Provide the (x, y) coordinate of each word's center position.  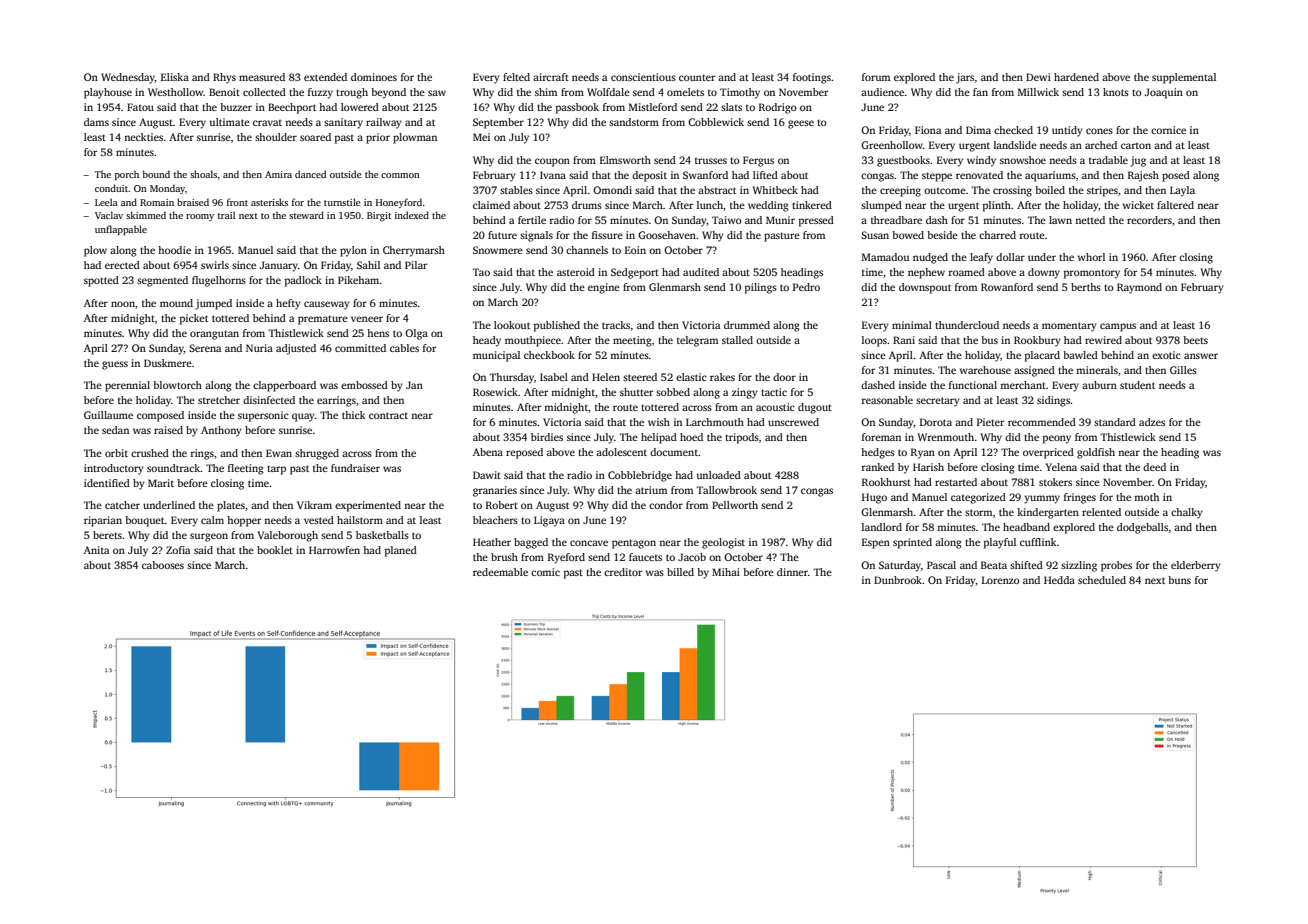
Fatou (140, 107)
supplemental (1184, 78)
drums (587, 205)
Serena (205, 348)
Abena (488, 452)
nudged (930, 258)
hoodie (174, 250)
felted (516, 77)
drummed (747, 325)
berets (107, 535)
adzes (1152, 422)
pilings (761, 288)
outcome (945, 191)
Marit (161, 483)
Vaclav (109, 215)
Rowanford (1007, 287)
